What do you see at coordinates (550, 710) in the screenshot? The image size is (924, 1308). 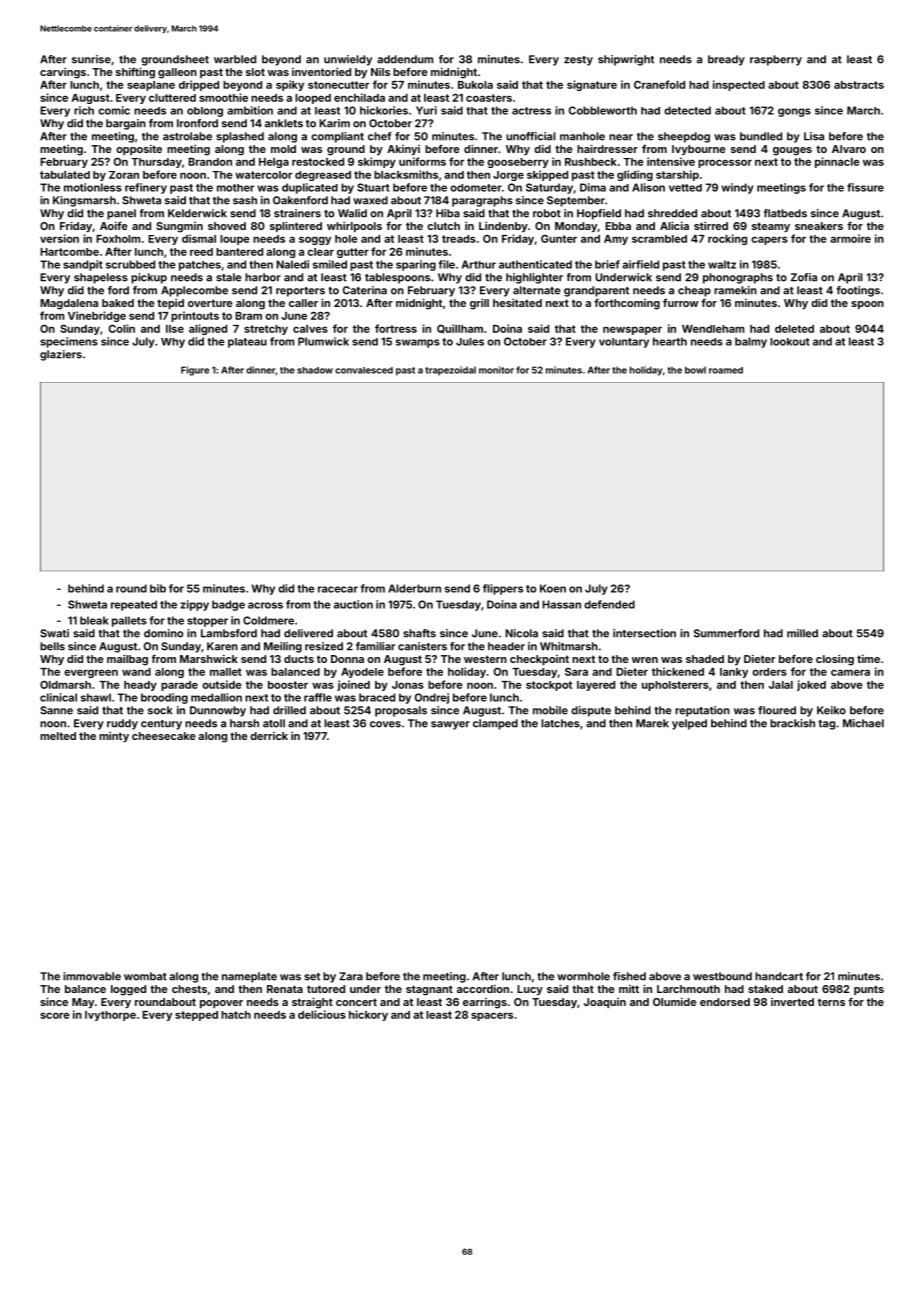 I see `mobile` at bounding box center [550, 710].
